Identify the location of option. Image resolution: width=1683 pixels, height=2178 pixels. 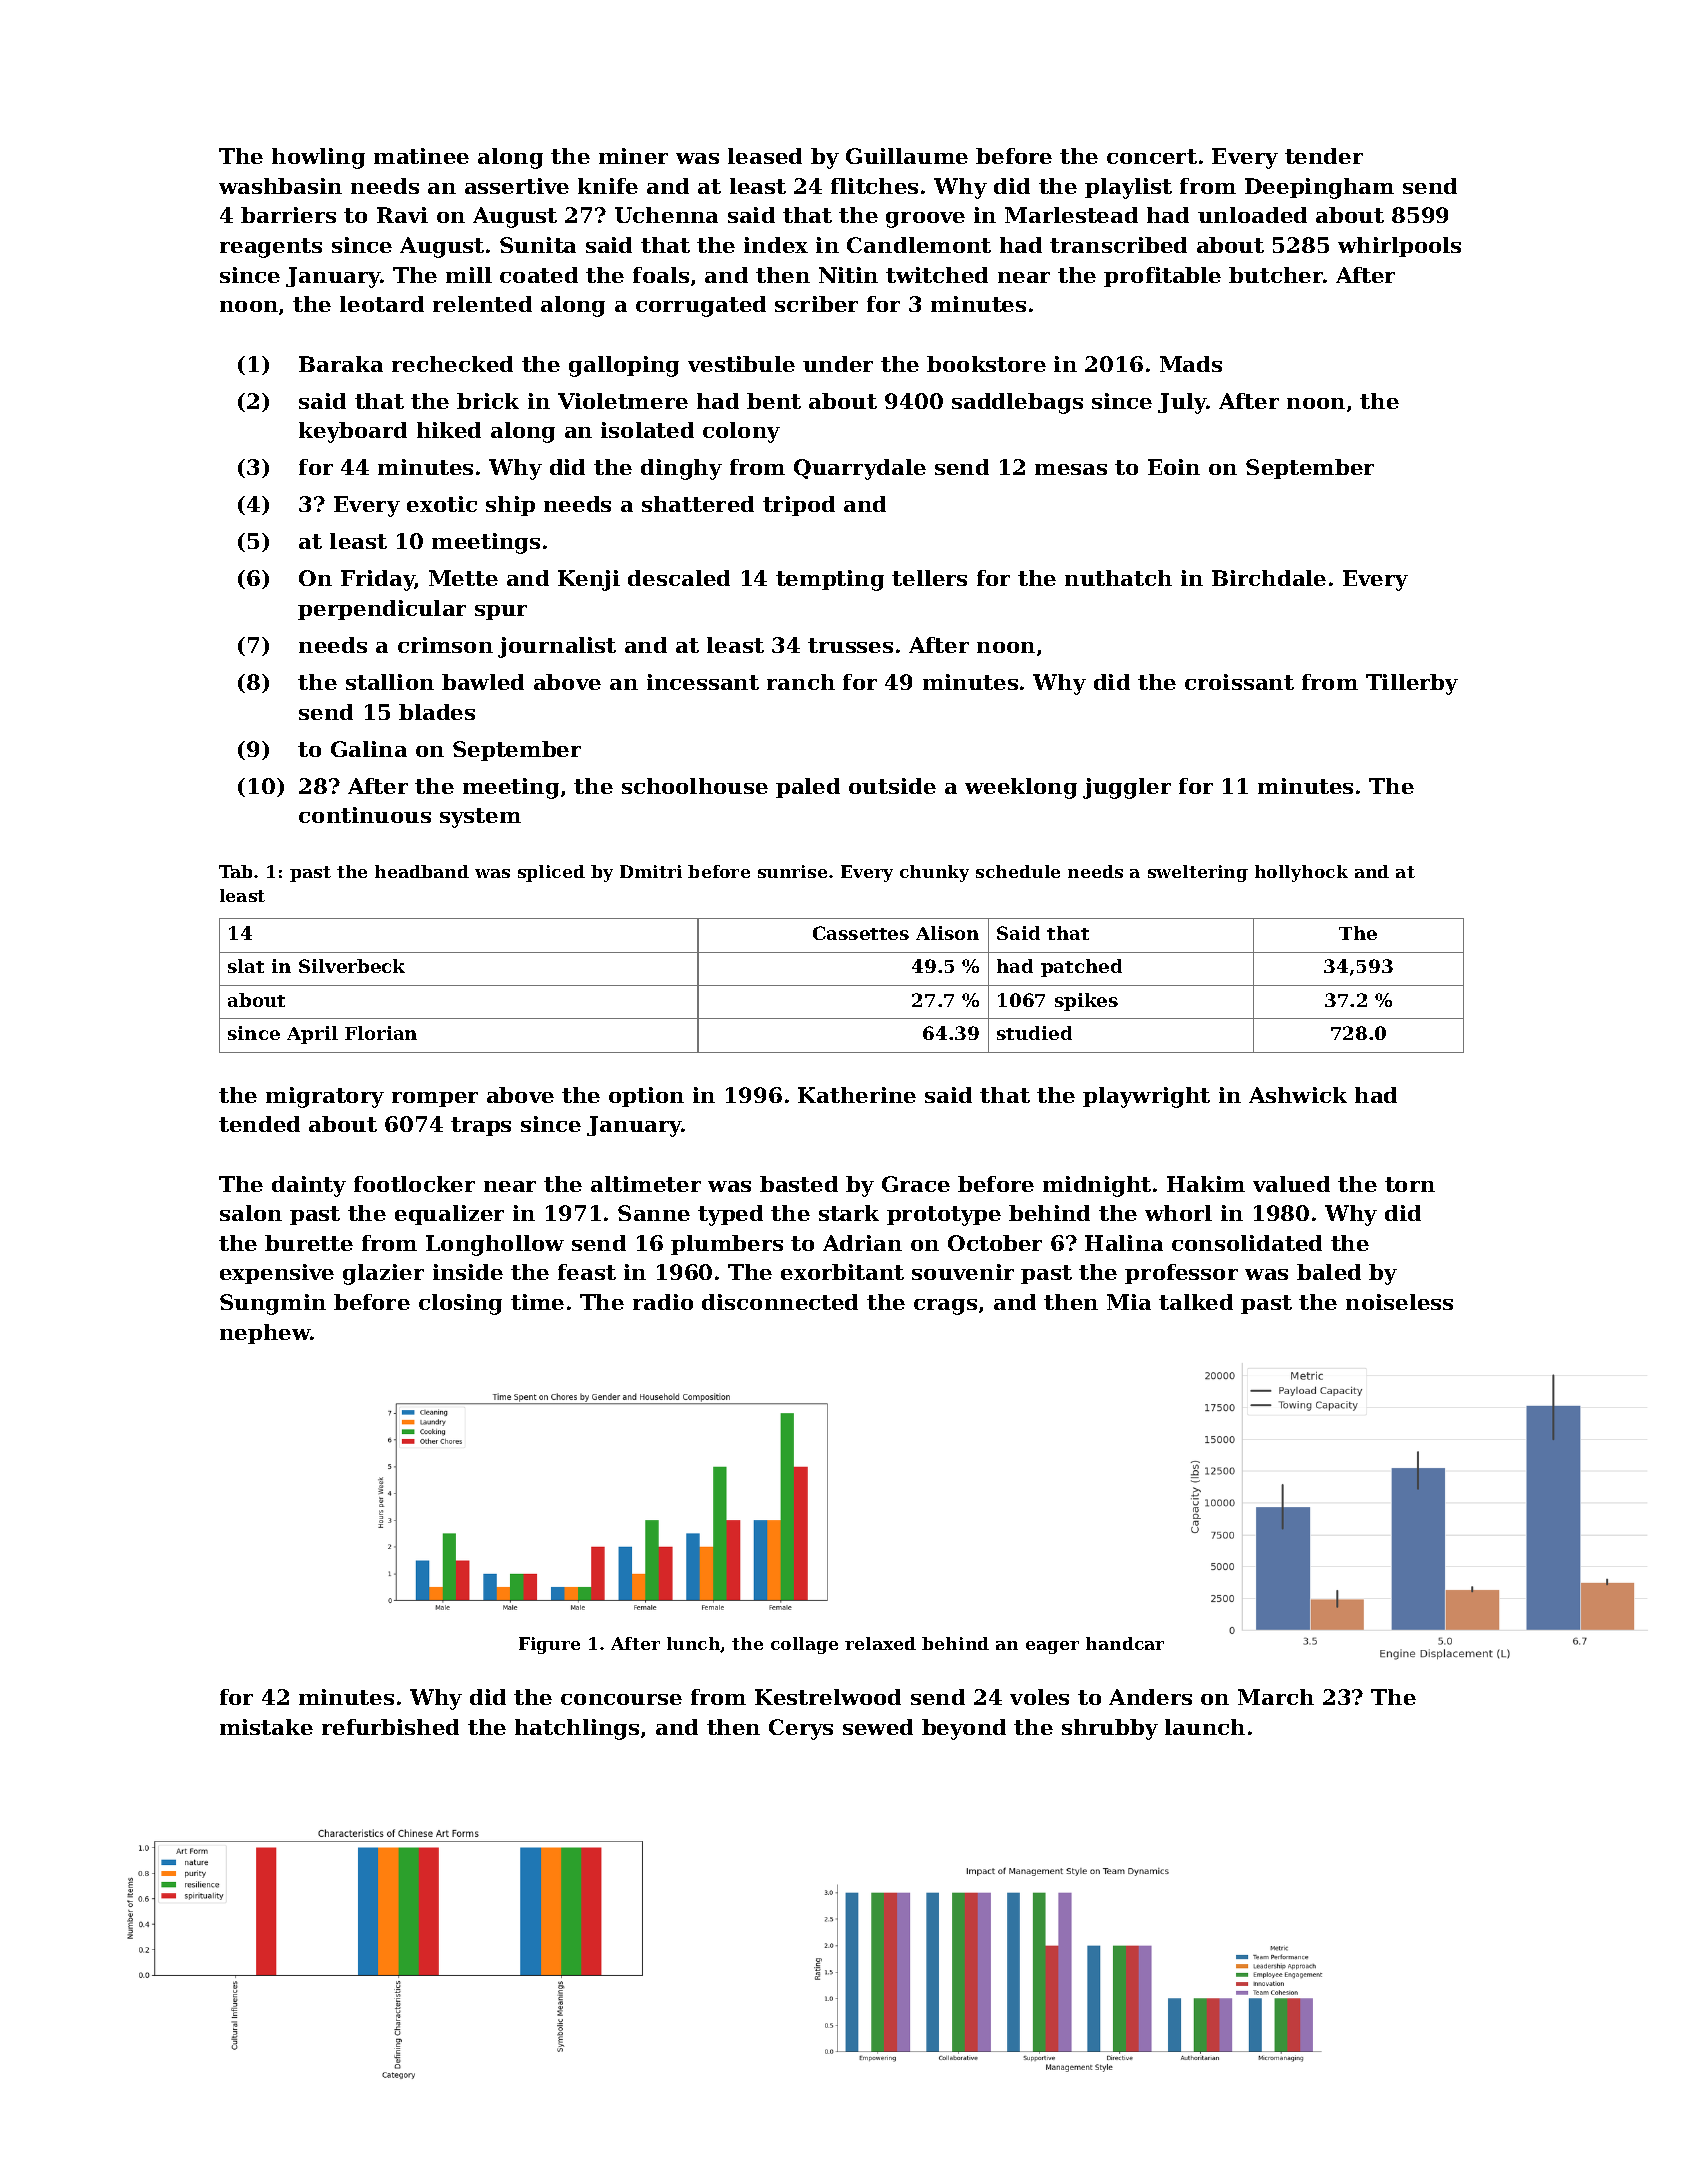
(646, 1097).
